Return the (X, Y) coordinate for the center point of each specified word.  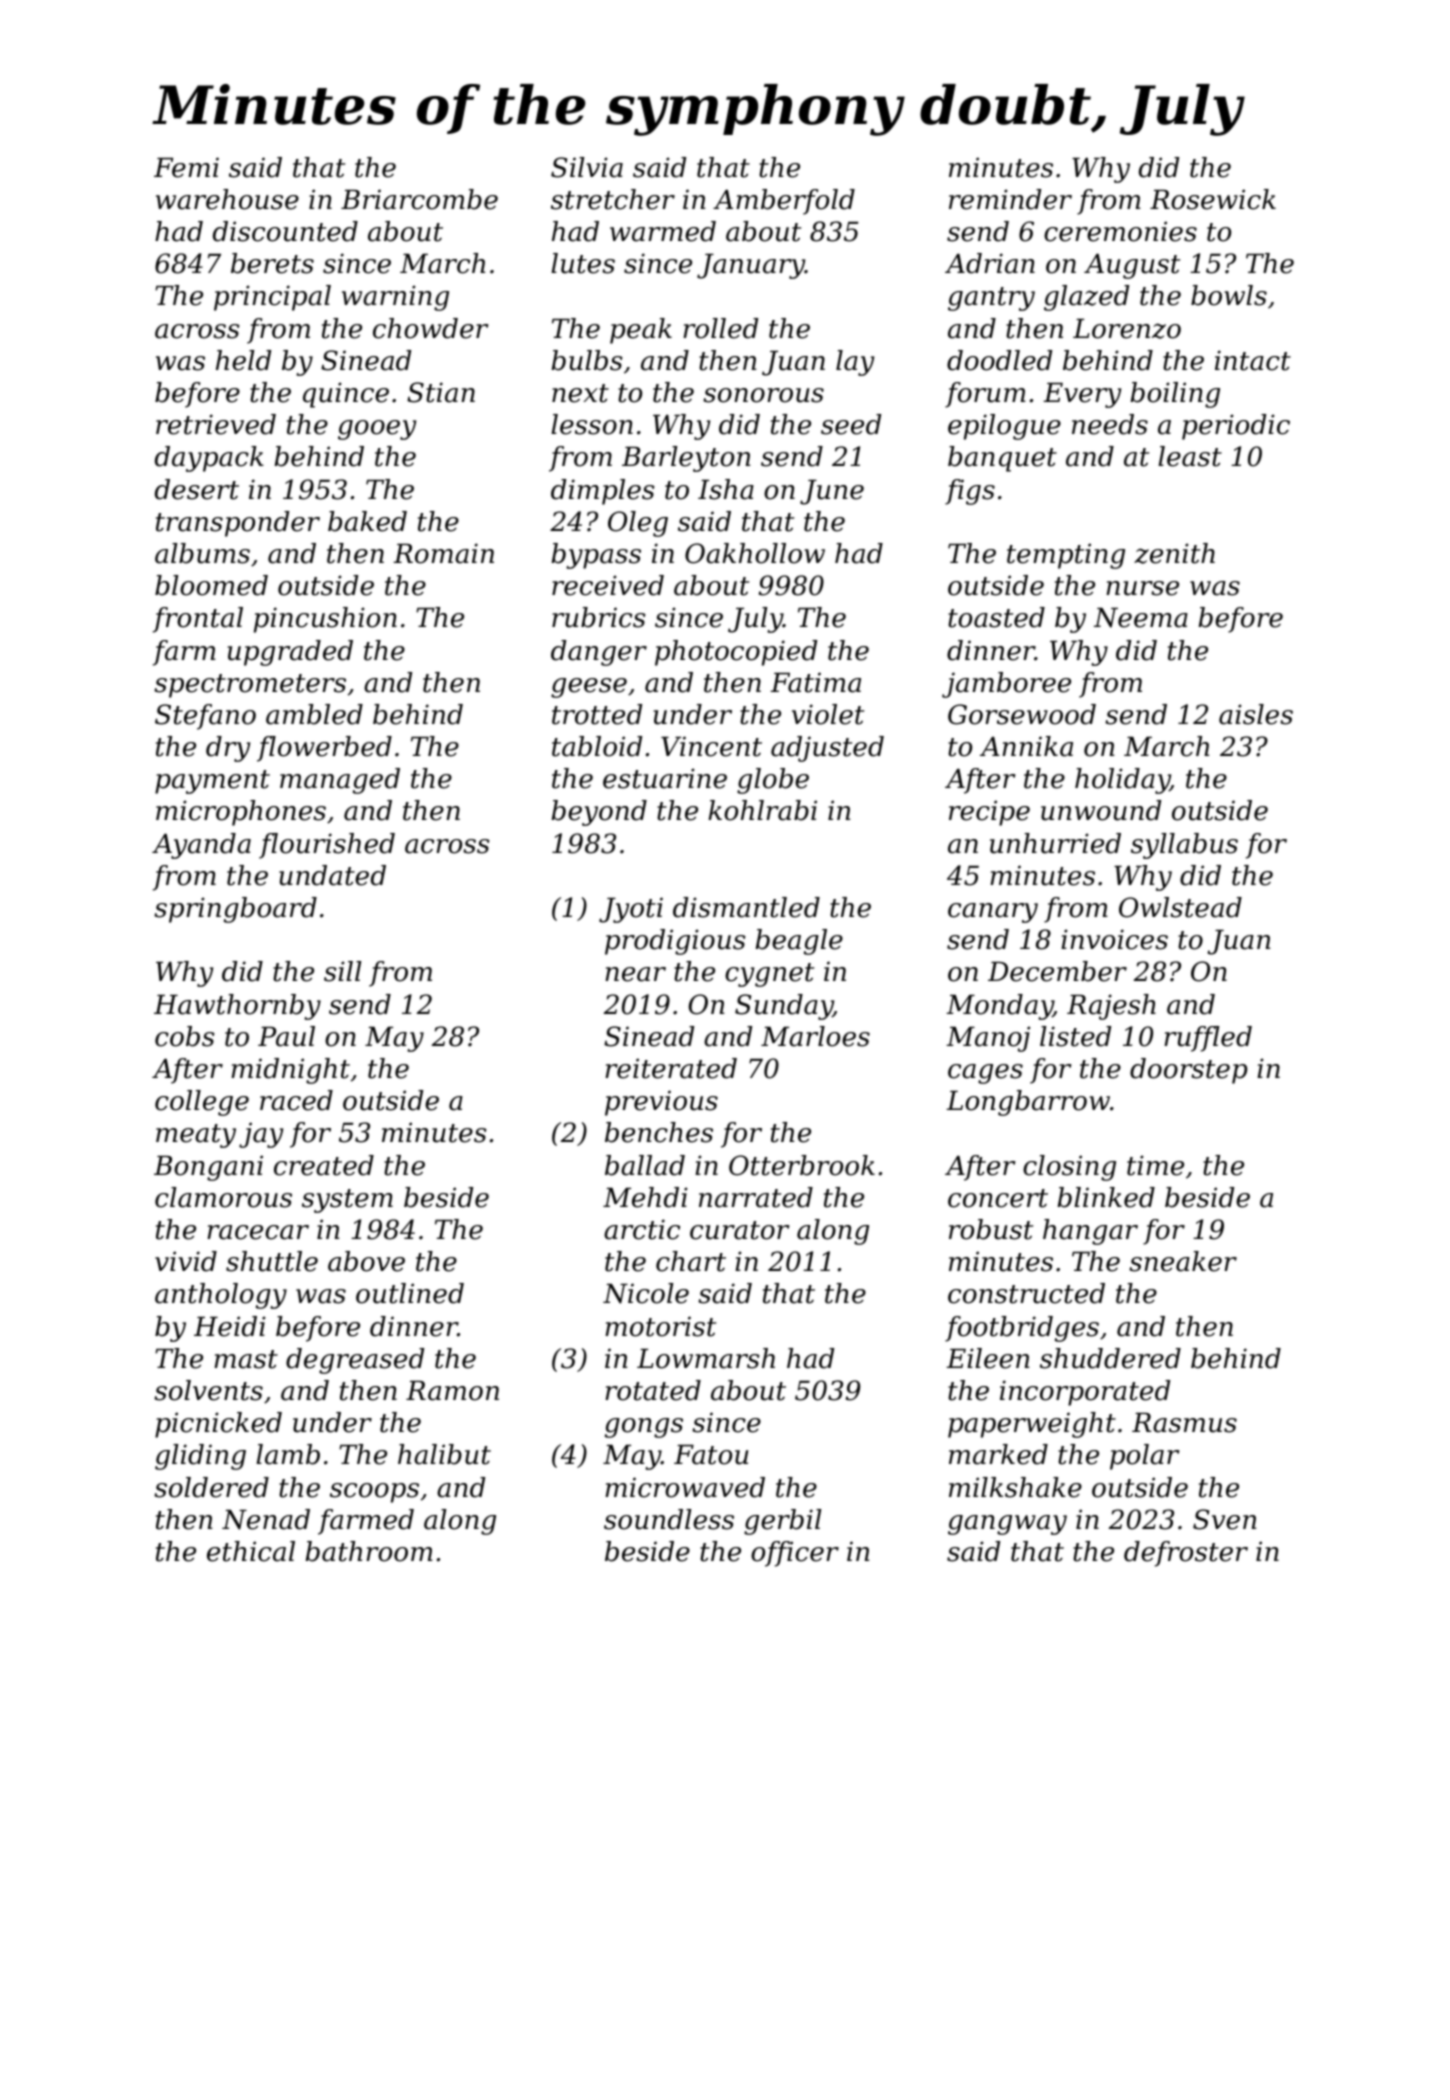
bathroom (369, 1551)
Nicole (646, 1293)
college (202, 1103)
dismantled (746, 907)
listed (1075, 1036)
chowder (431, 328)
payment (212, 782)
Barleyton (686, 459)
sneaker (1183, 1261)
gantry (991, 299)
